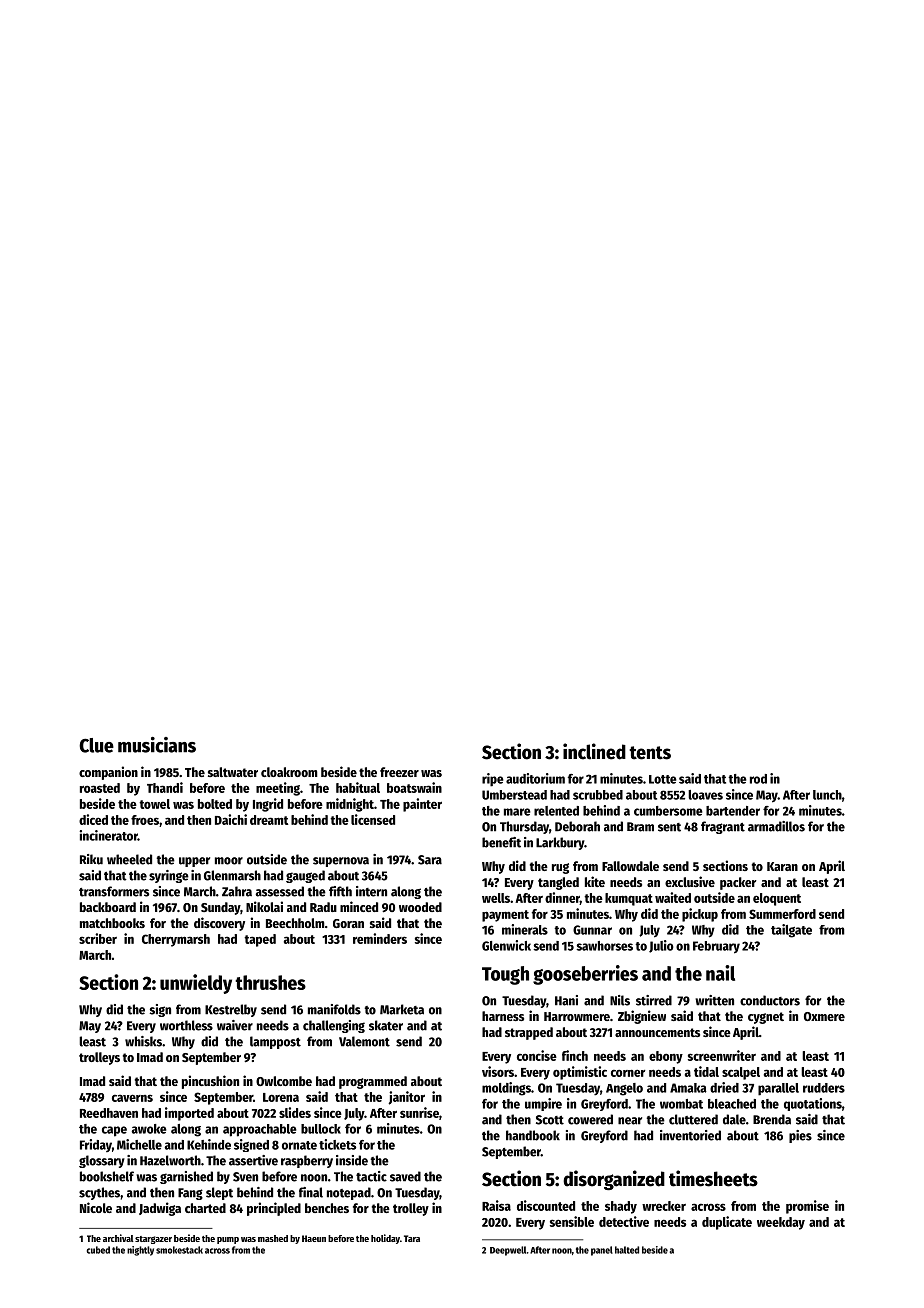 The height and width of the document is (1308, 924). I want to click on lunch, so click(827, 795).
